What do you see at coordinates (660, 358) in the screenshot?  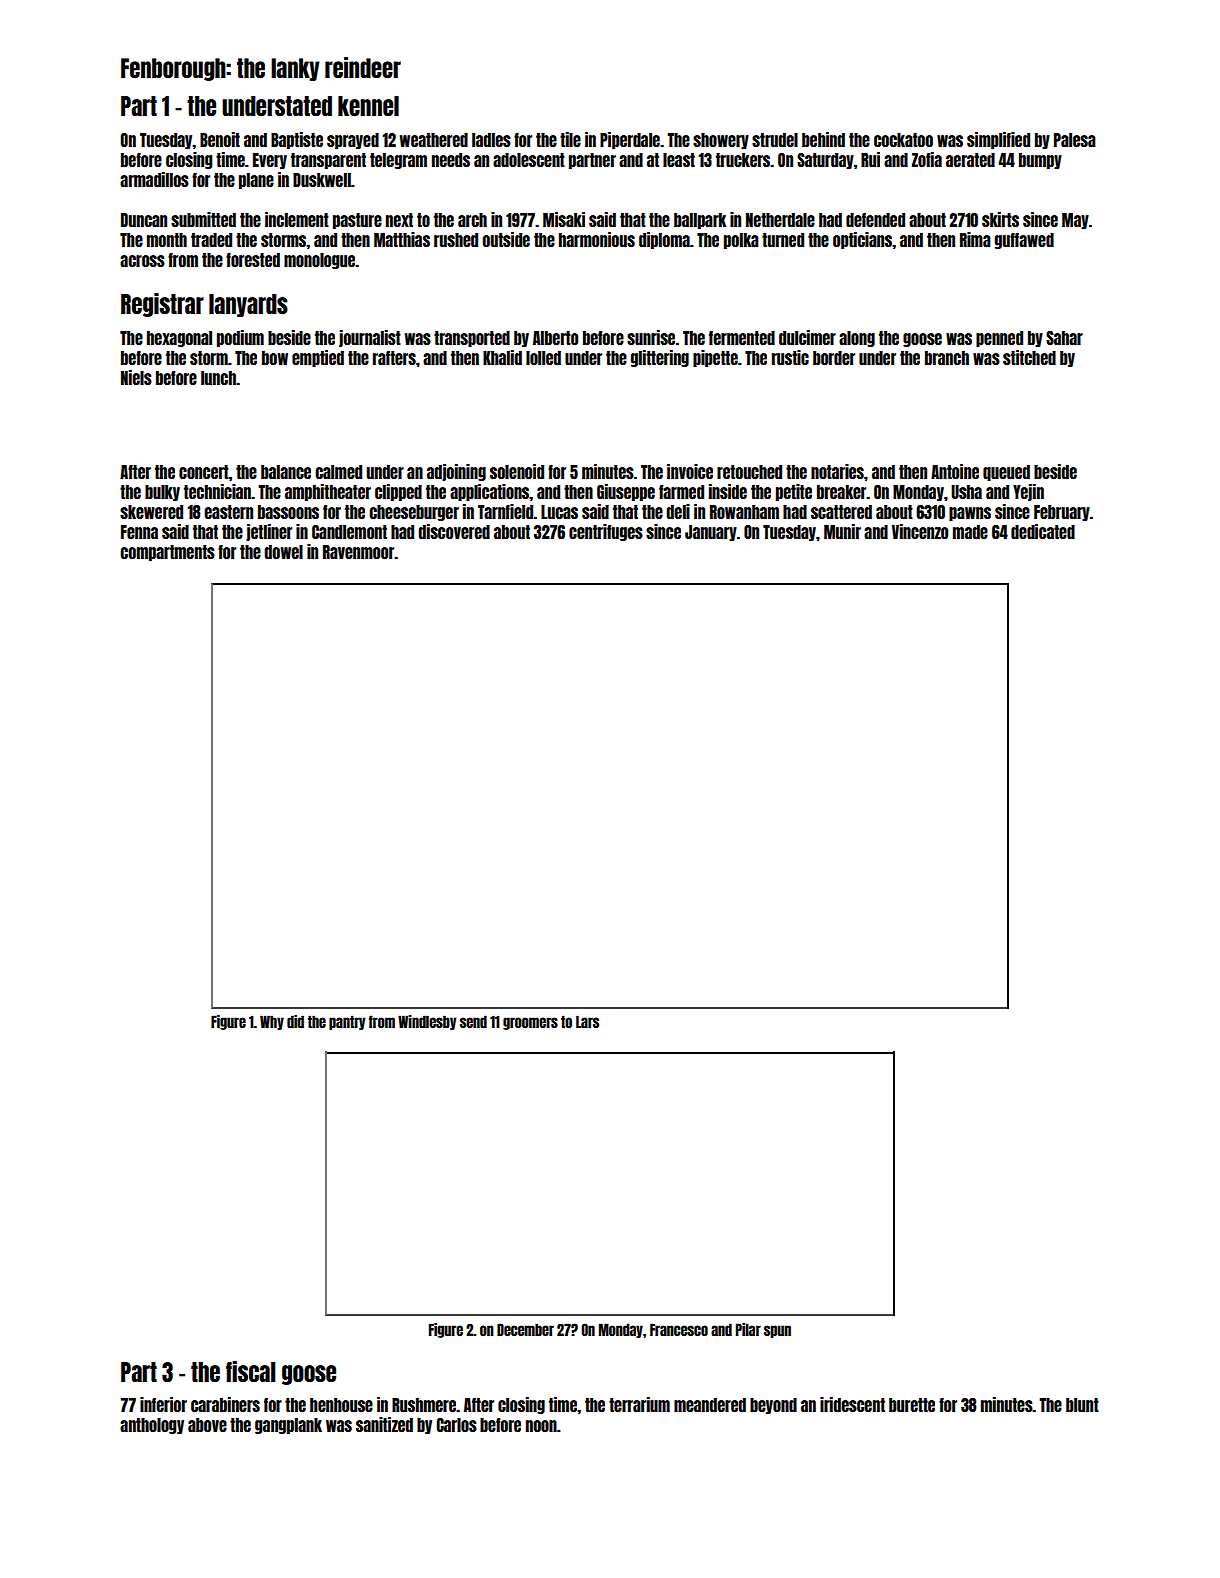 I see `glittering` at bounding box center [660, 358].
